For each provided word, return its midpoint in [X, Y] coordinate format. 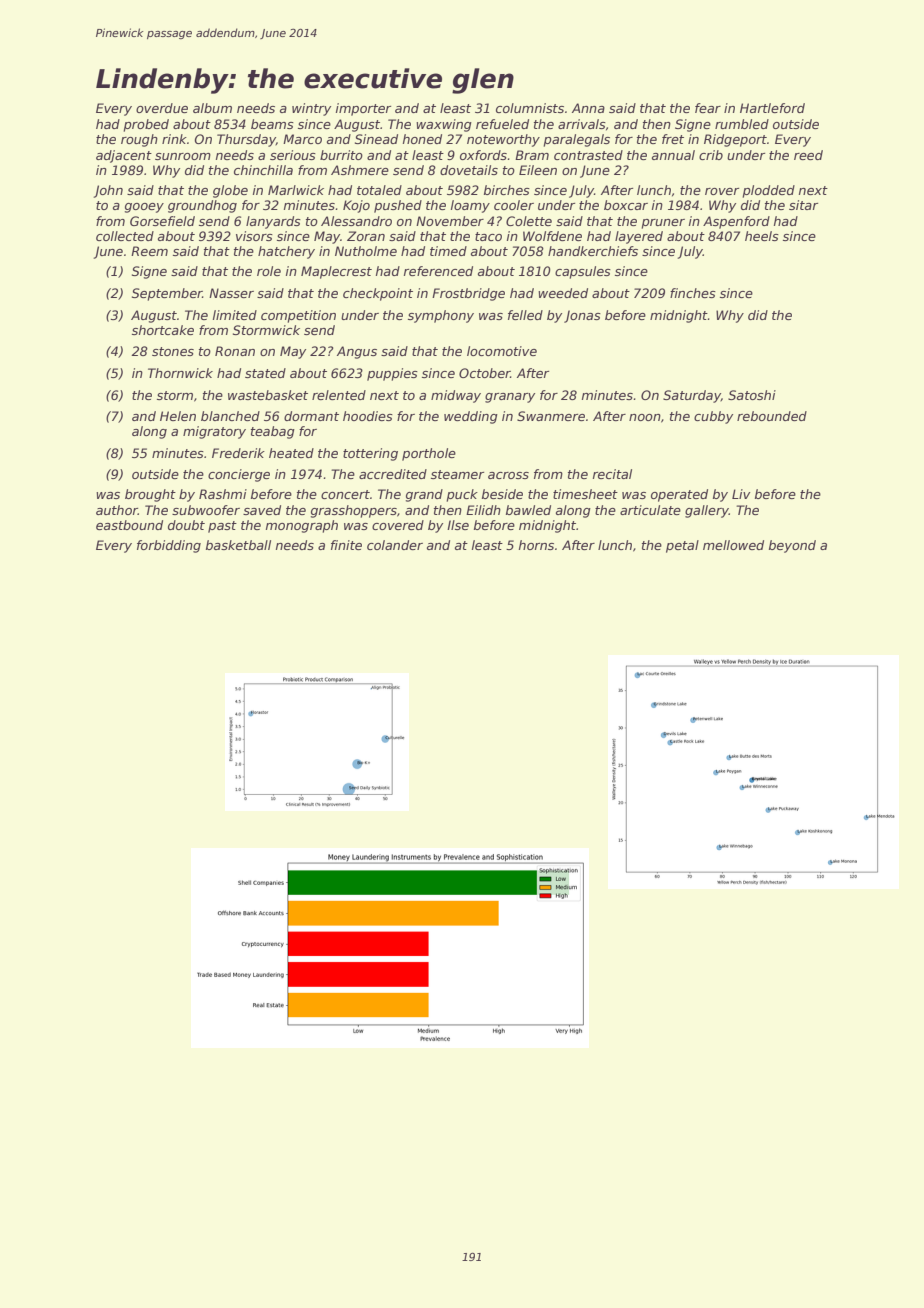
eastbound [129, 525]
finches [693, 293]
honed [422, 139]
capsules [583, 272]
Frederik [238, 453]
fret [673, 139]
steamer [457, 474]
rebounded [772, 416]
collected [125, 236]
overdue [162, 108]
